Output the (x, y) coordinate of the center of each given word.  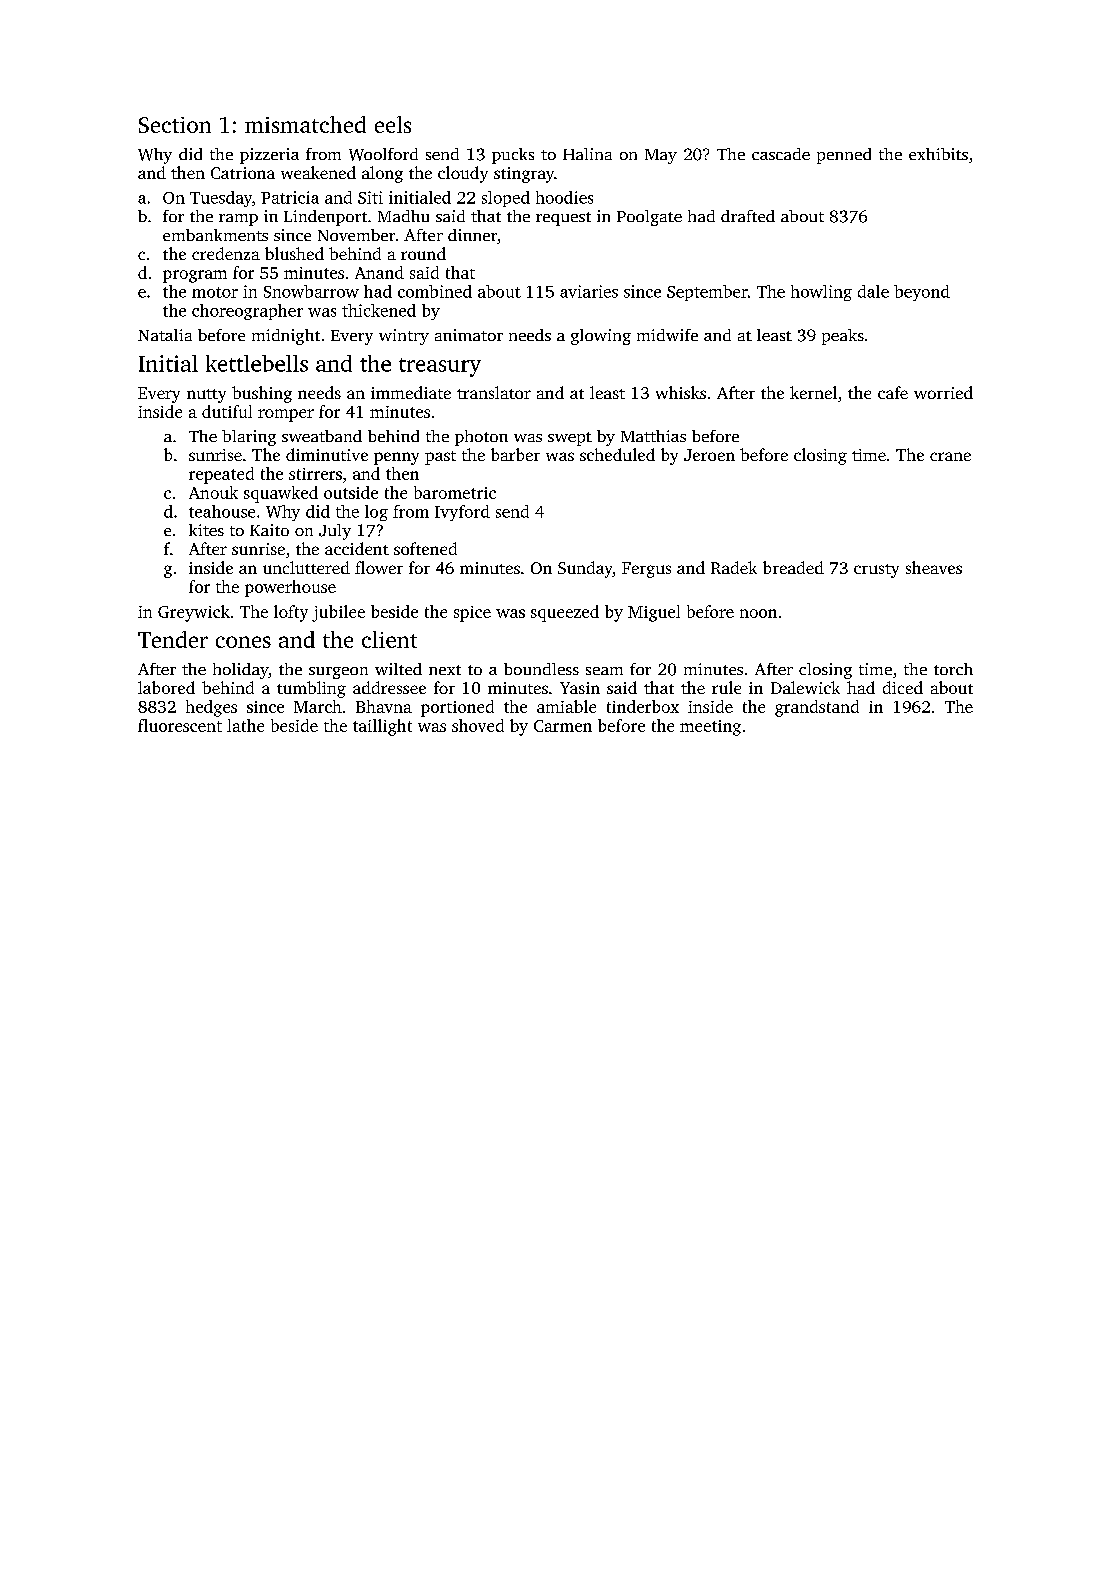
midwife (667, 335)
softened (425, 548)
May (661, 156)
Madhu (403, 216)
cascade (781, 154)
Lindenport (325, 218)
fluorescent (180, 725)
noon (758, 613)
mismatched (305, 124)
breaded (793, 567)
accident (357, 548)
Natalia (165, 335)
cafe (893, 392)
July (335, 532)
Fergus (646, 570)
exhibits (938, 154)
